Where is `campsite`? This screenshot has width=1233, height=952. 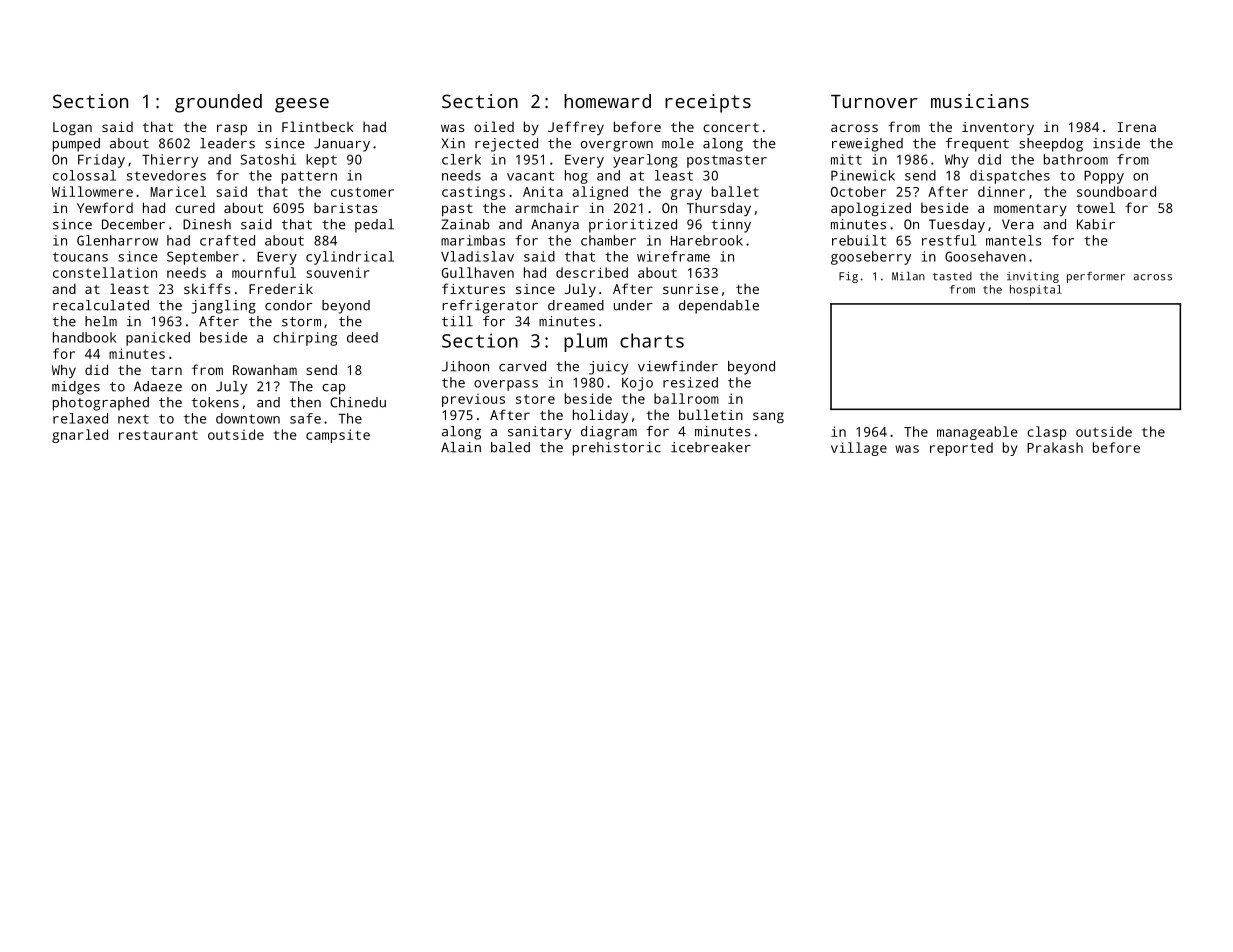
campsite is located at coordinates (338, 436).
